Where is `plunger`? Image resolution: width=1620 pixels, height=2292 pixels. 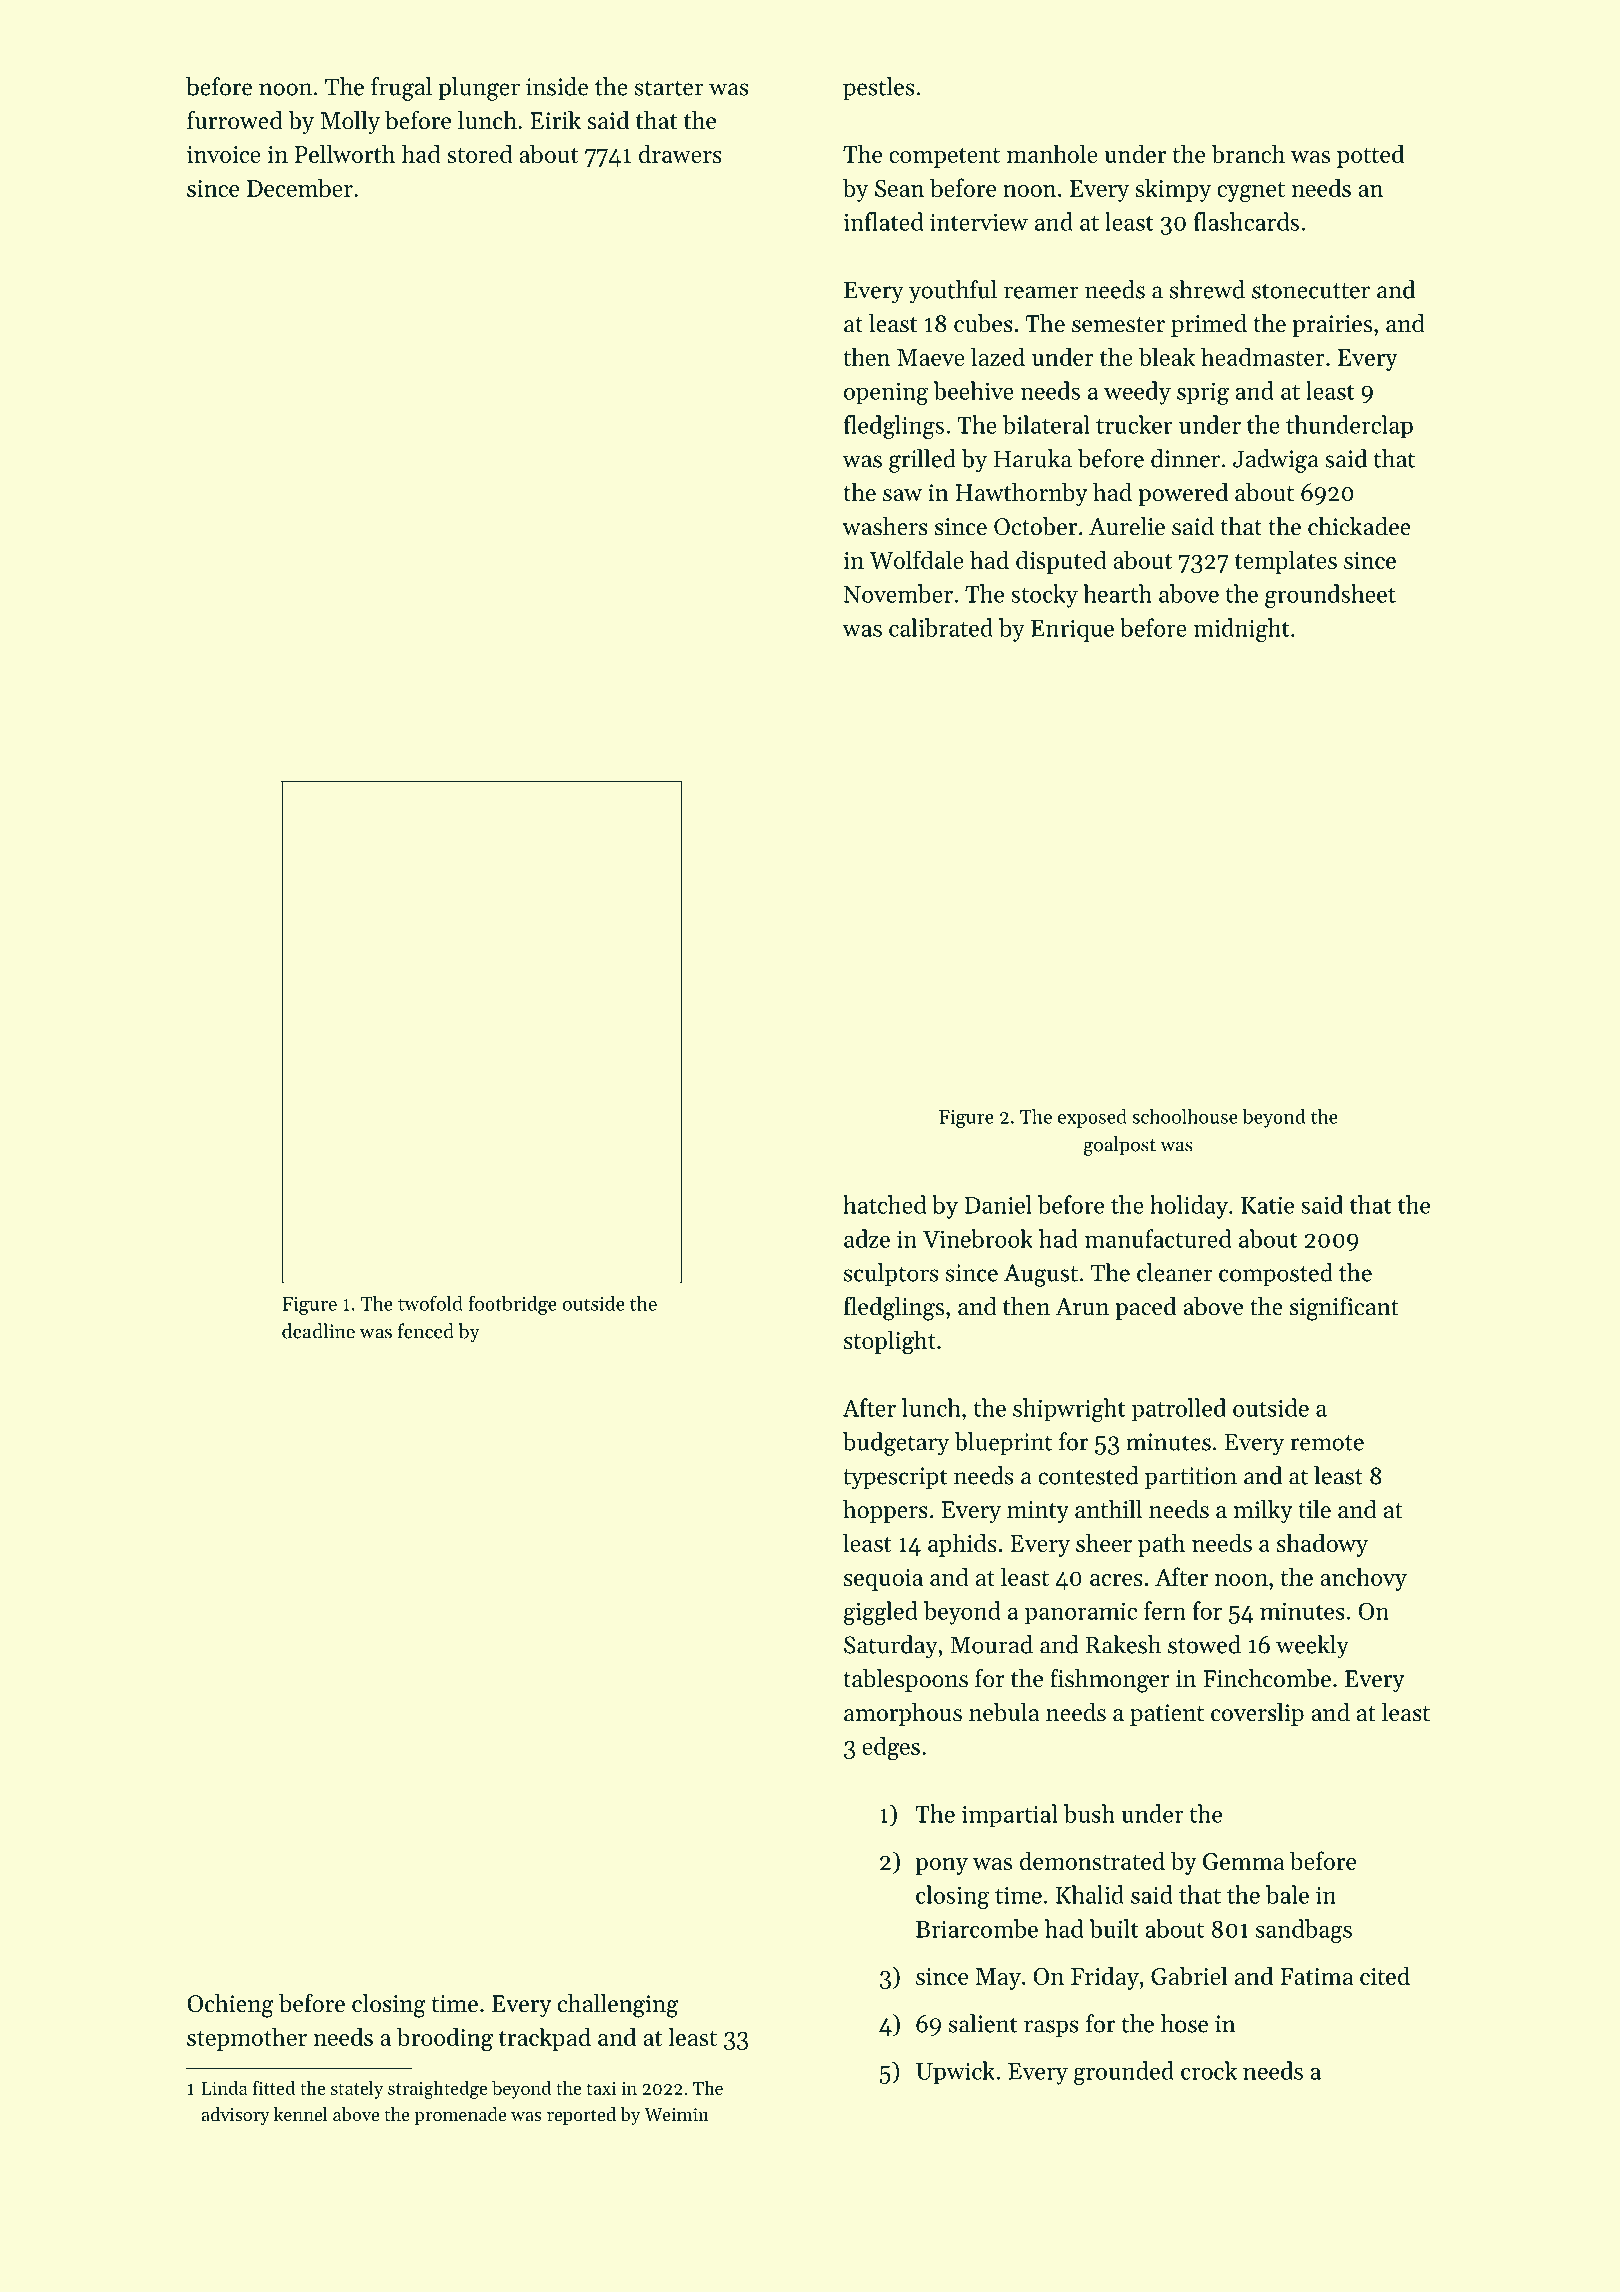
plunger is located at coordinates (479, 89).
